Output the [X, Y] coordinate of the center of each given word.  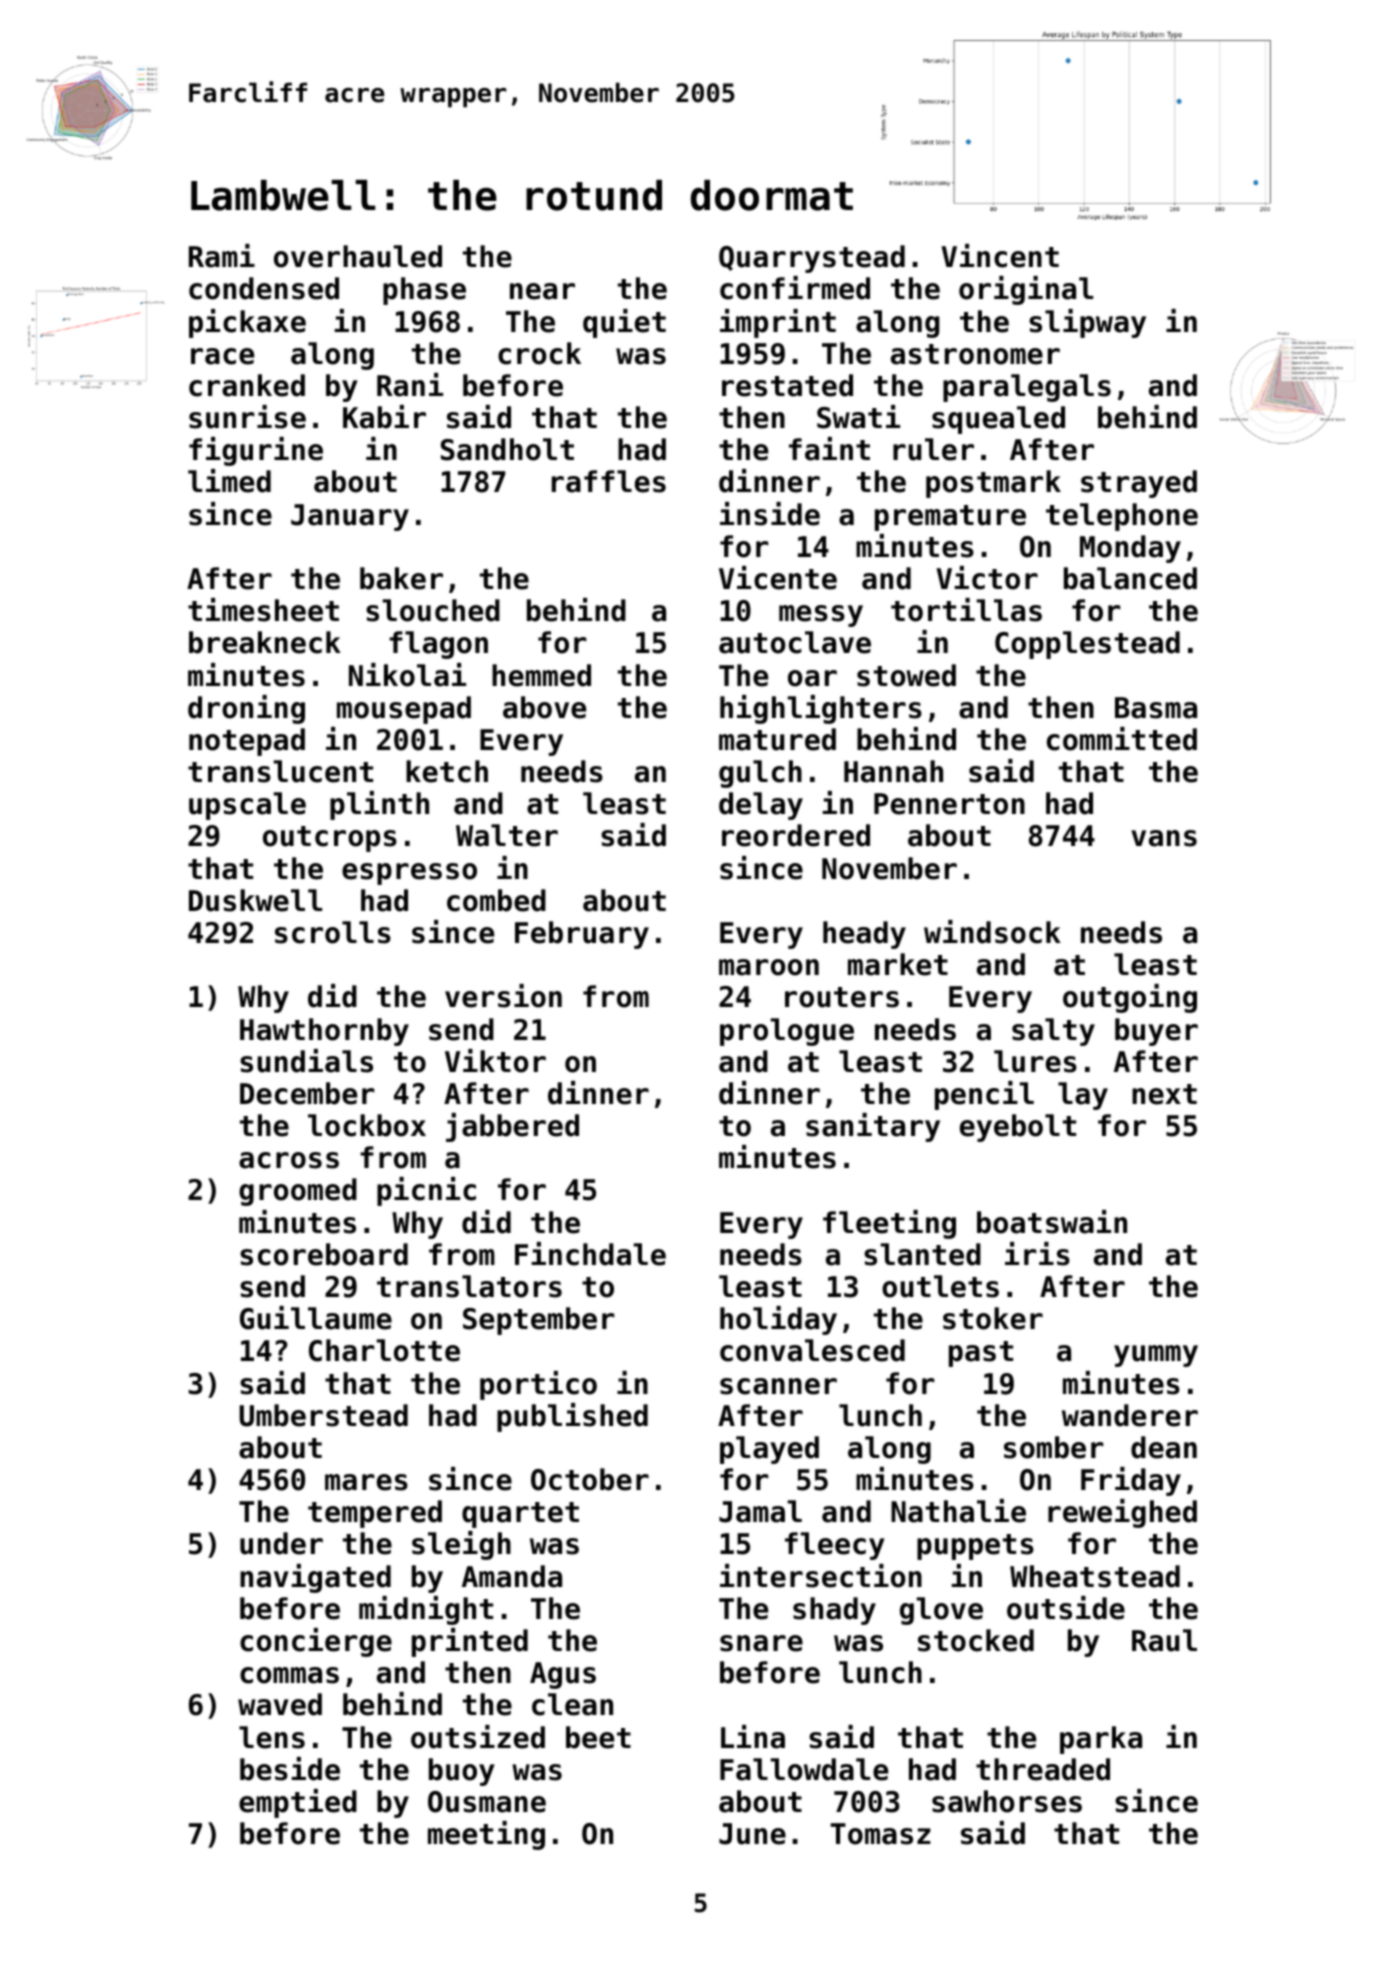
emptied [298, 1803]
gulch [760, 774]
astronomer [975, 354]
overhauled [358, 256]
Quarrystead [812, 259]
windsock [992, 932]
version [503, 996]
